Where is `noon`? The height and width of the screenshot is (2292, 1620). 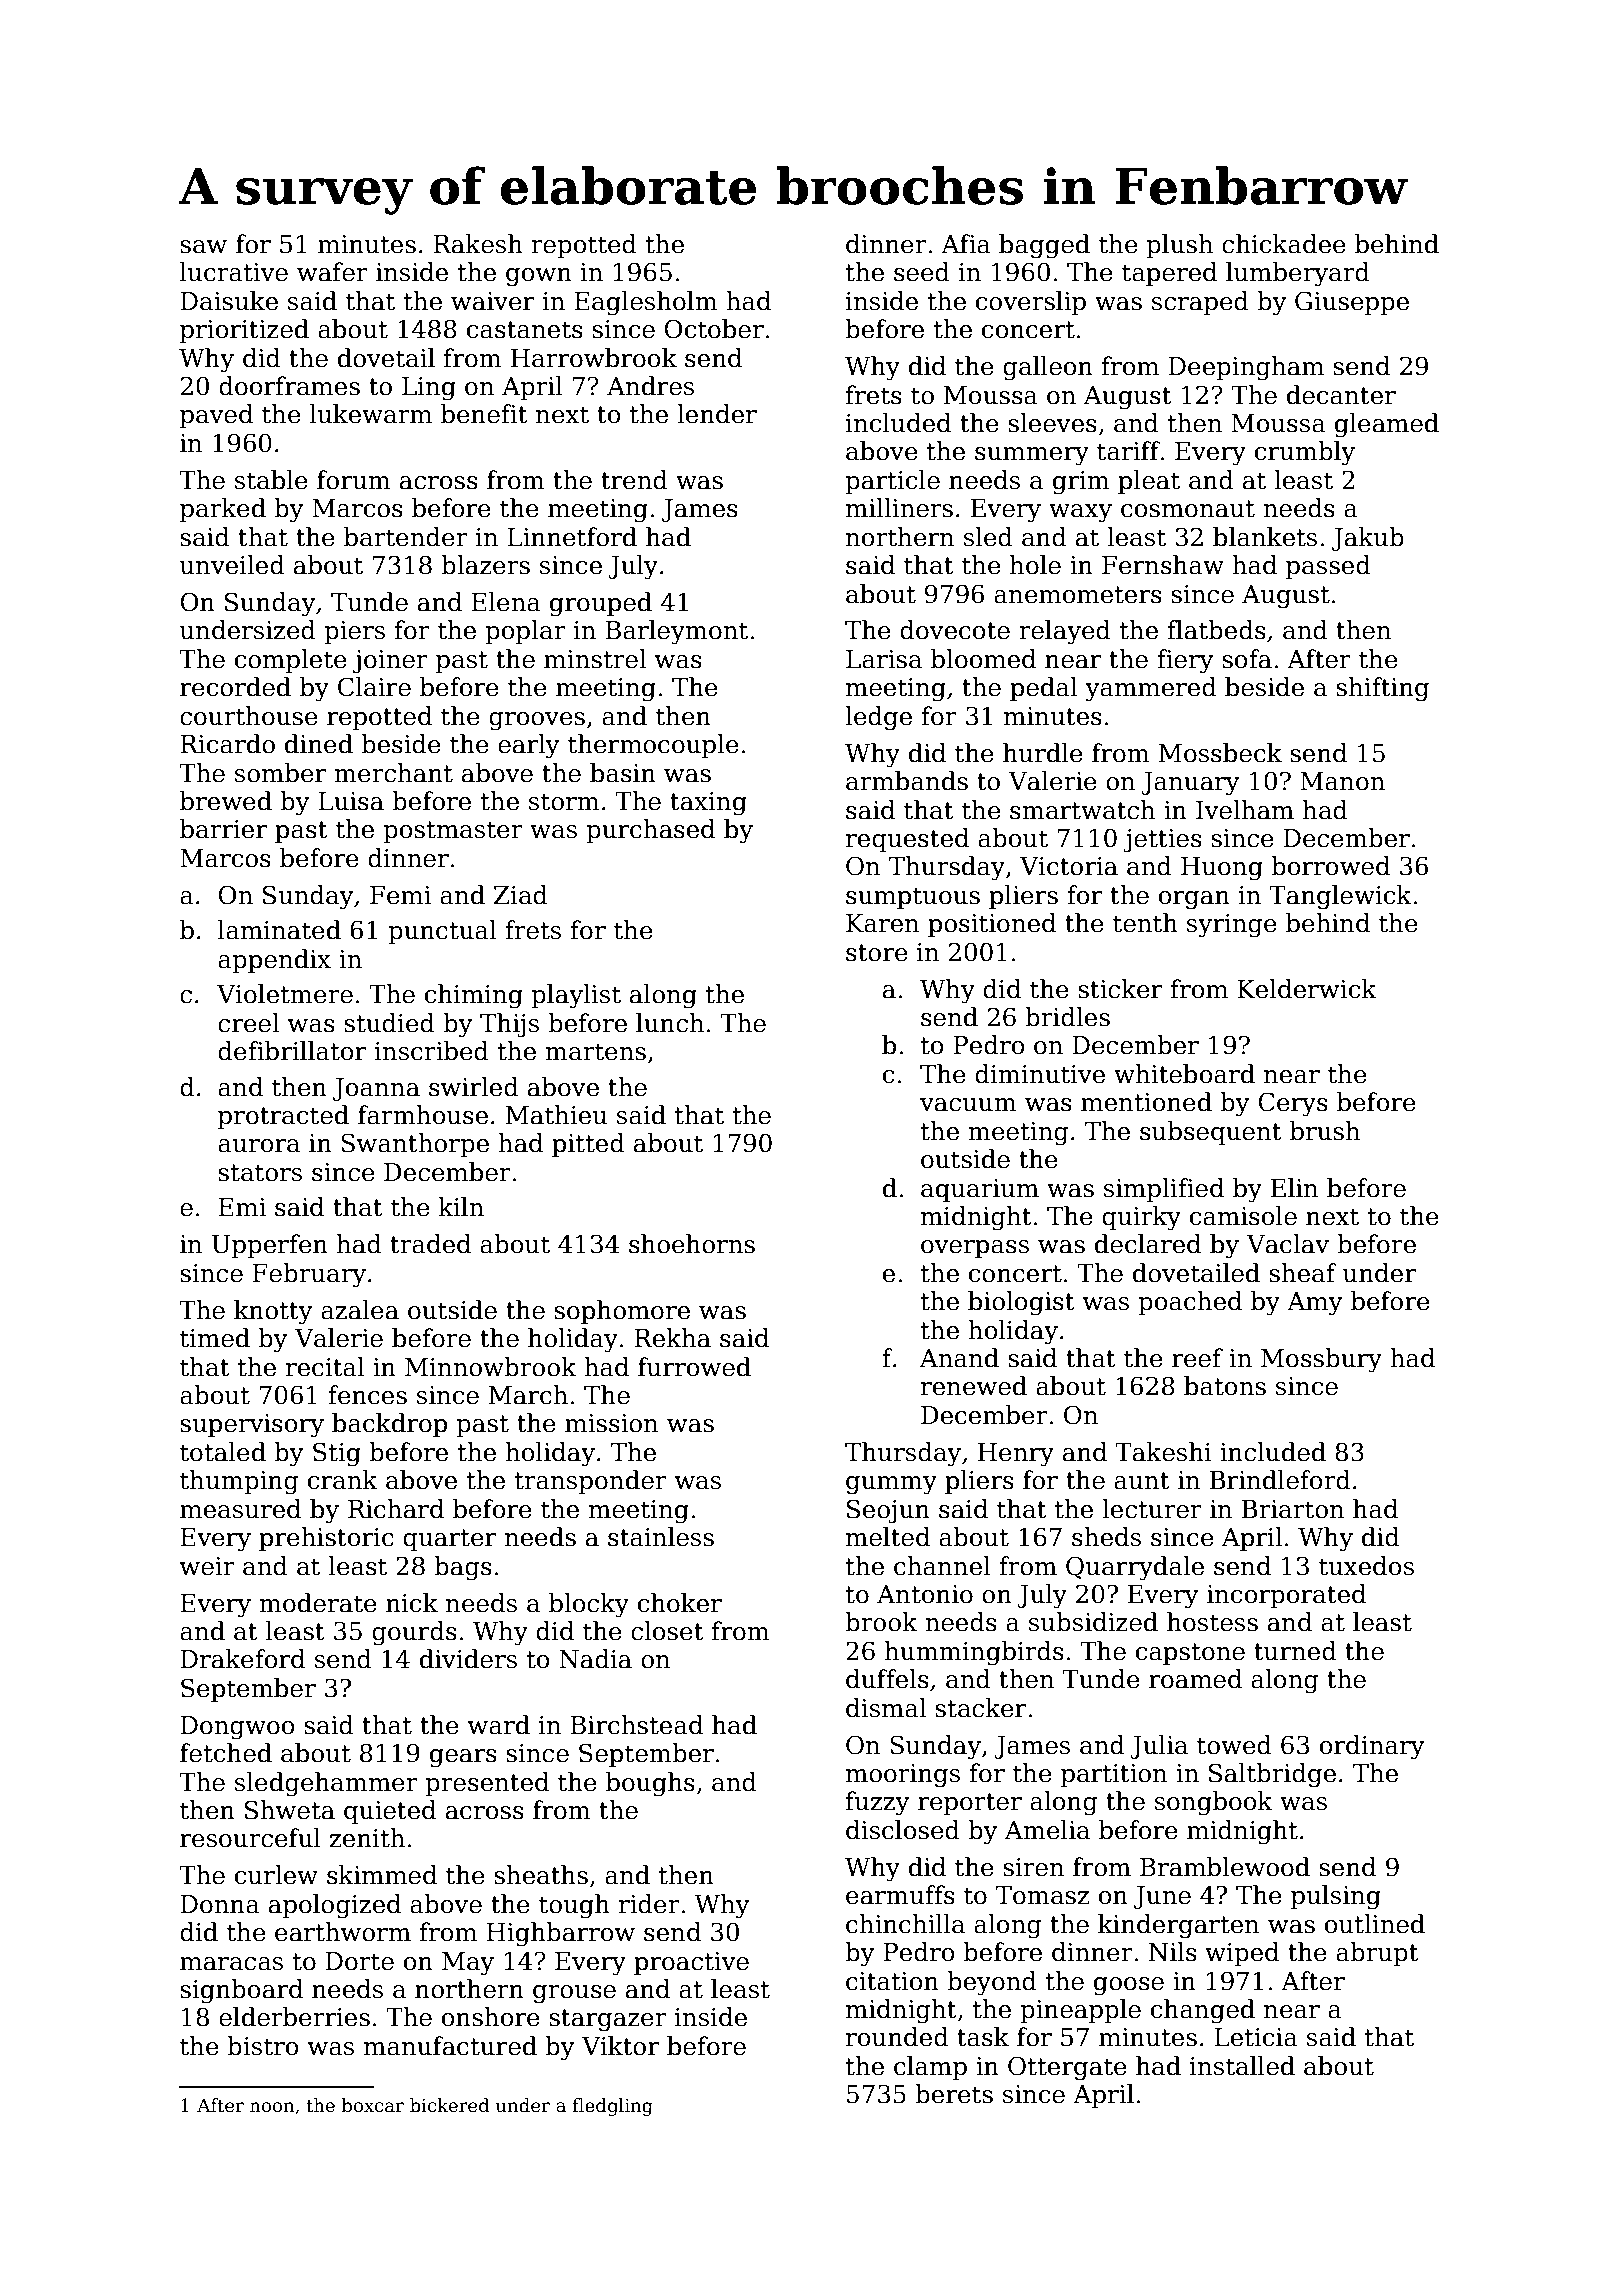
noon is located at coordinates (272, 2107).
